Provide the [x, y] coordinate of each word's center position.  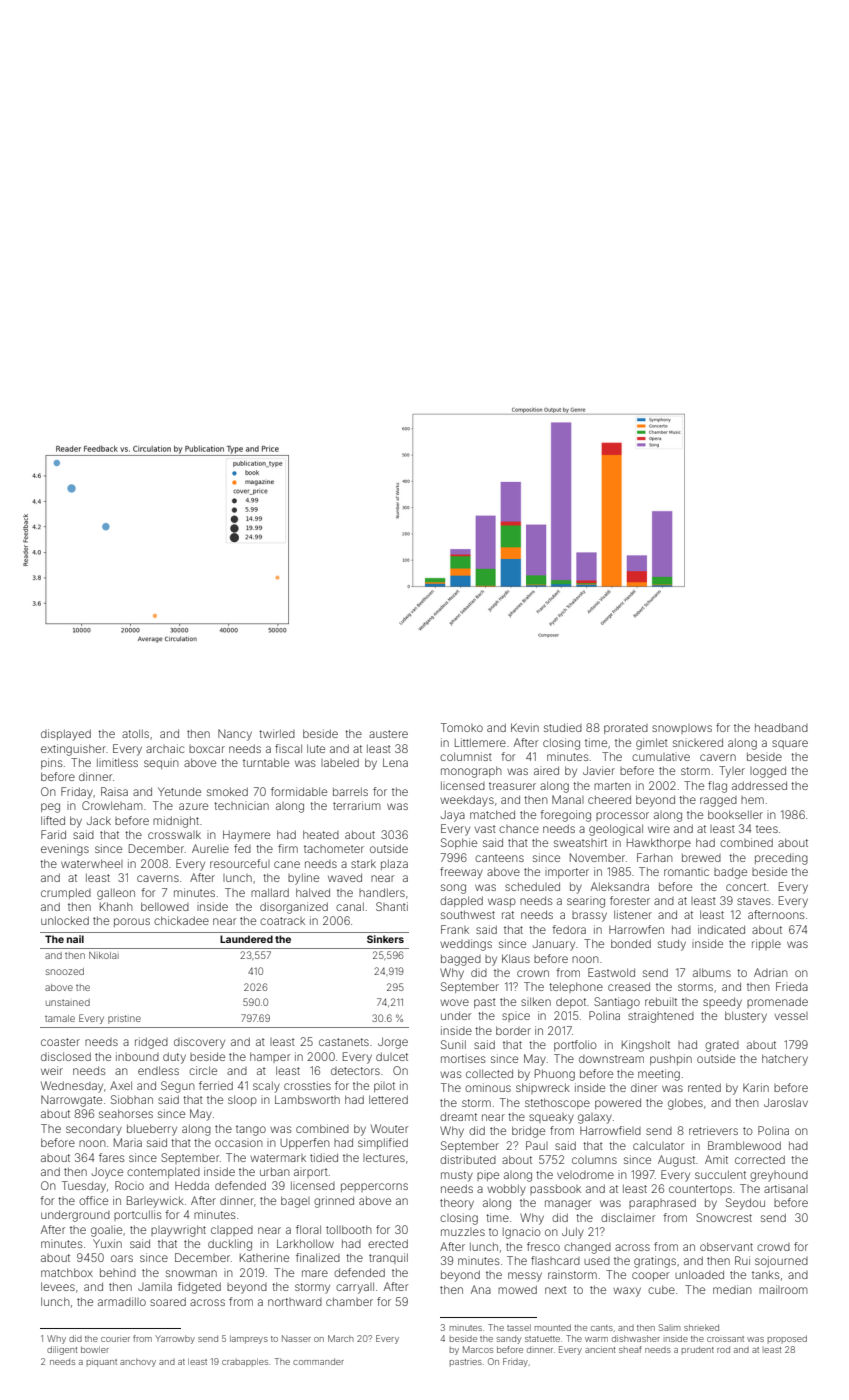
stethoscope [557, 1103]
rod [723, 1349]
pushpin [671, 1059]
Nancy [235, 735]
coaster [60, 1042]
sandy [509, 1339]
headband [781, 727]
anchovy [138, 1362]
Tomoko [462, 727]
